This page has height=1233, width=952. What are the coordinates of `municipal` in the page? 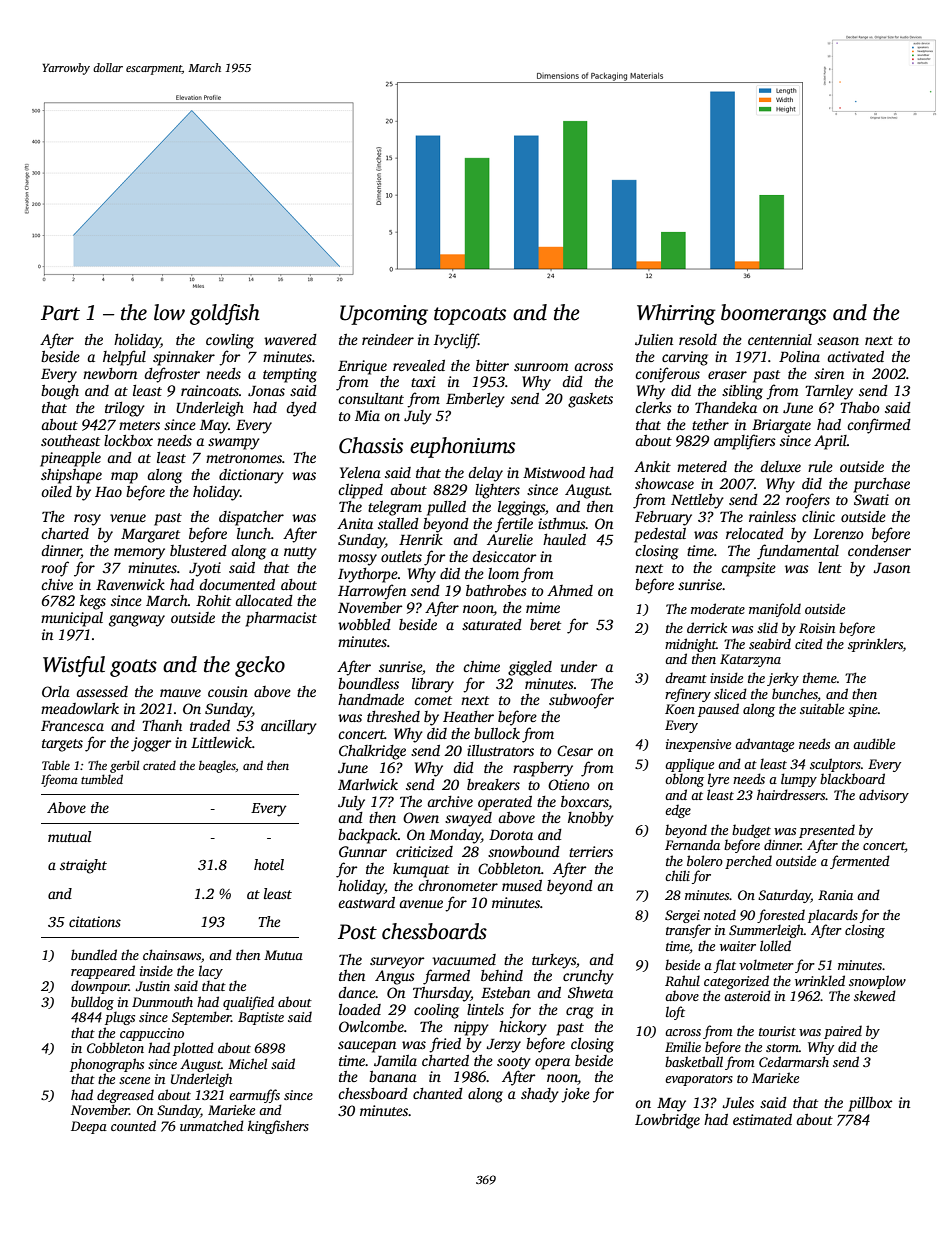 It's located at (72, 619).
